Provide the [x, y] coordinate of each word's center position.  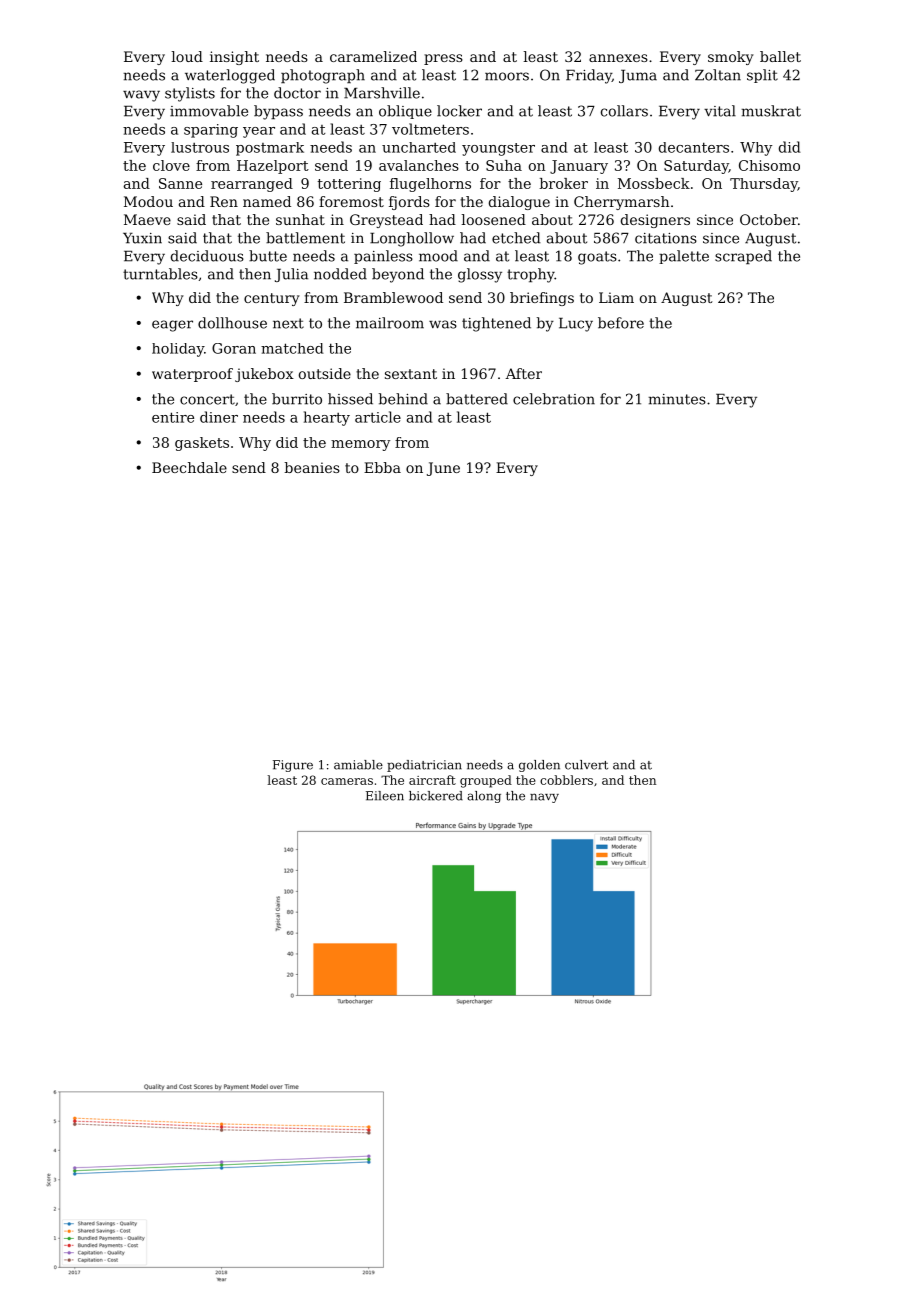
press [443, 59]
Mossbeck [654, 183]
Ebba [382, 467]
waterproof [192, 375]
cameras [347, 781]
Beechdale [189, 467]
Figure [293, 766]
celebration [554, 399]
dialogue [519, 203]
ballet [780, 56]
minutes [677, 399]
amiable [358, 765]
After [524, 373]
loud [187, 56]
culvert [586, 765]
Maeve [147, 219]
